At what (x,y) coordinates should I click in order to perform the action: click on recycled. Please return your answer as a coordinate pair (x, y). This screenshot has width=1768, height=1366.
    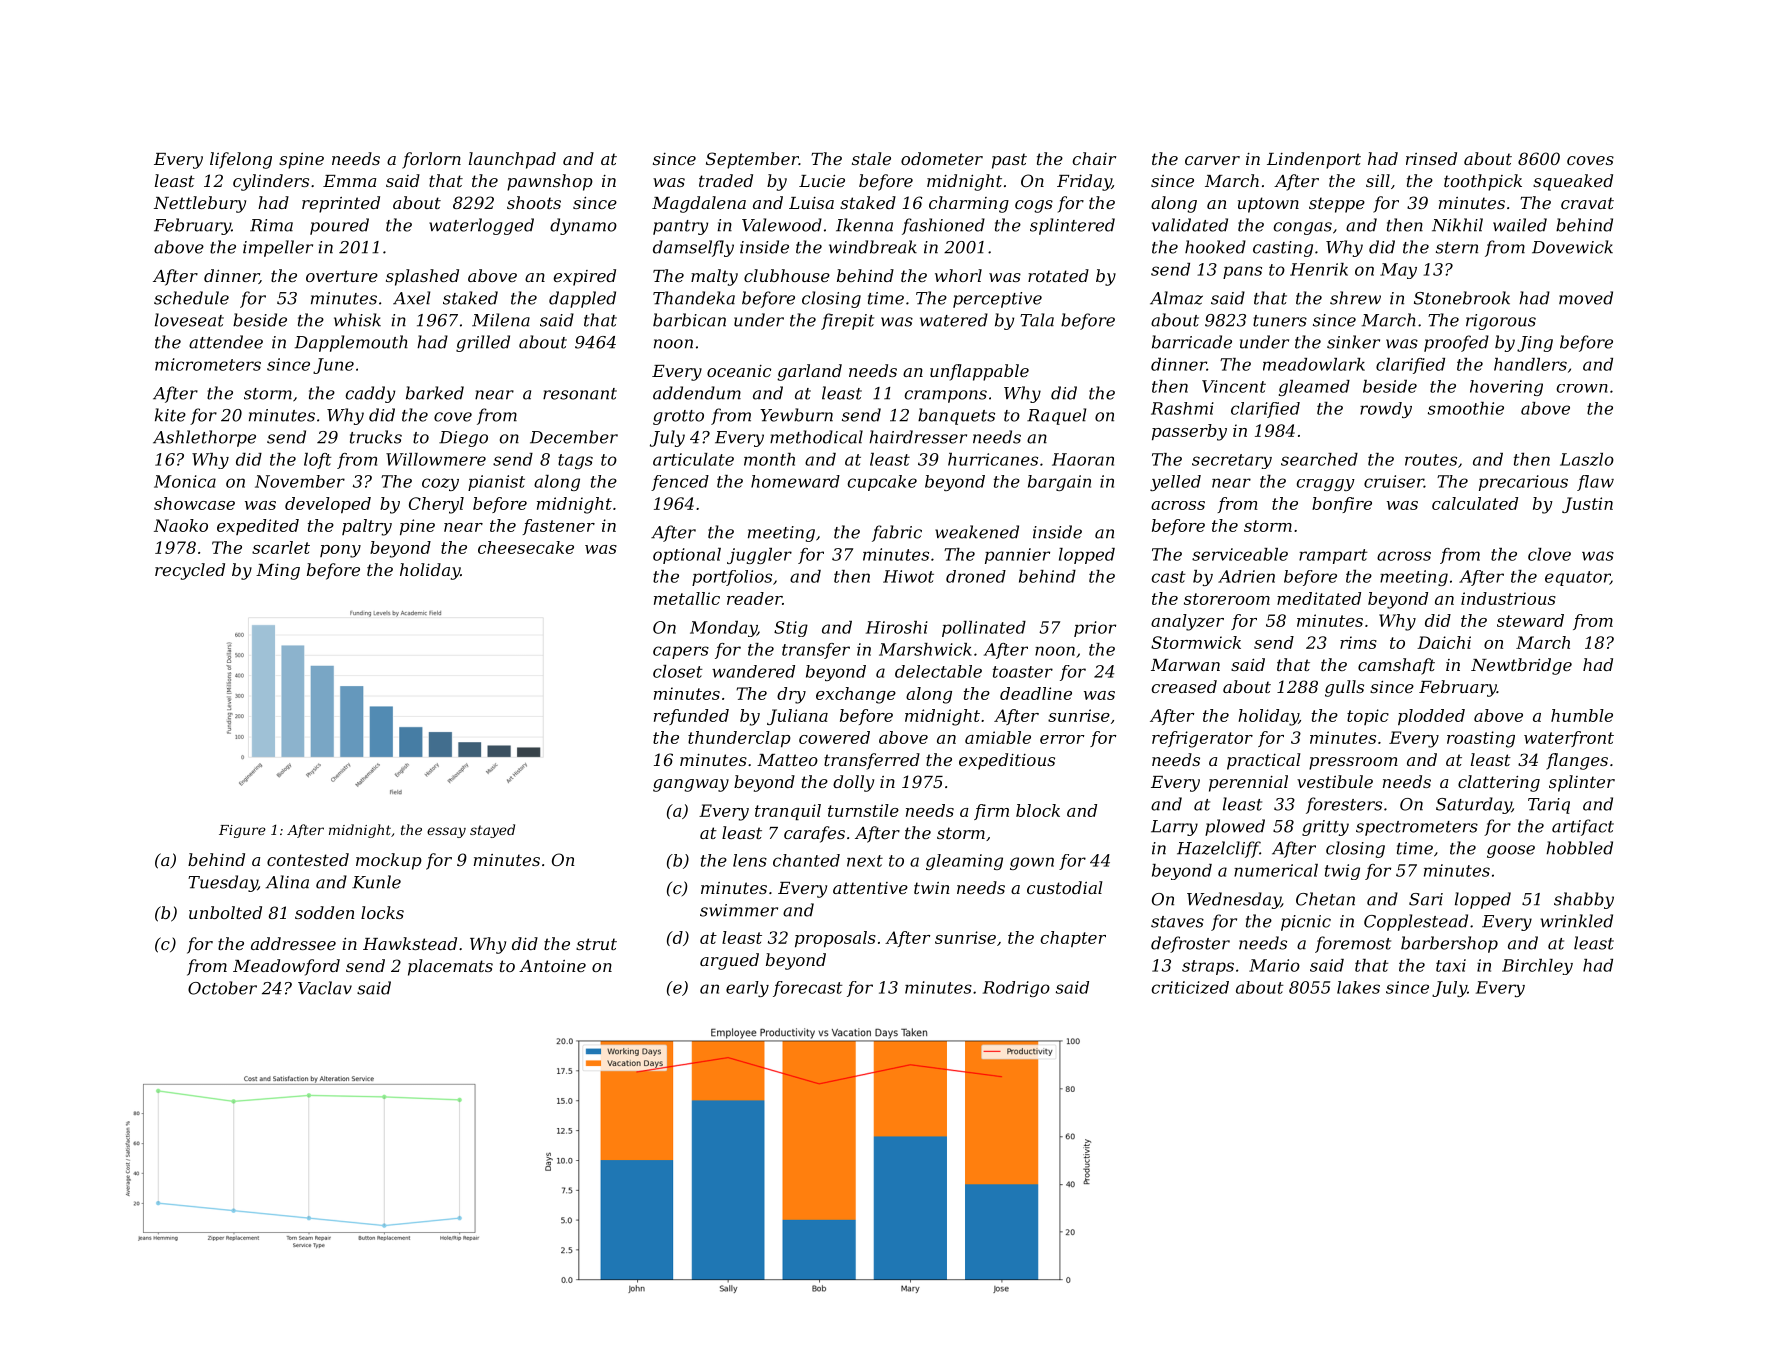
    Looking at the image, I should click on (190, 571).
